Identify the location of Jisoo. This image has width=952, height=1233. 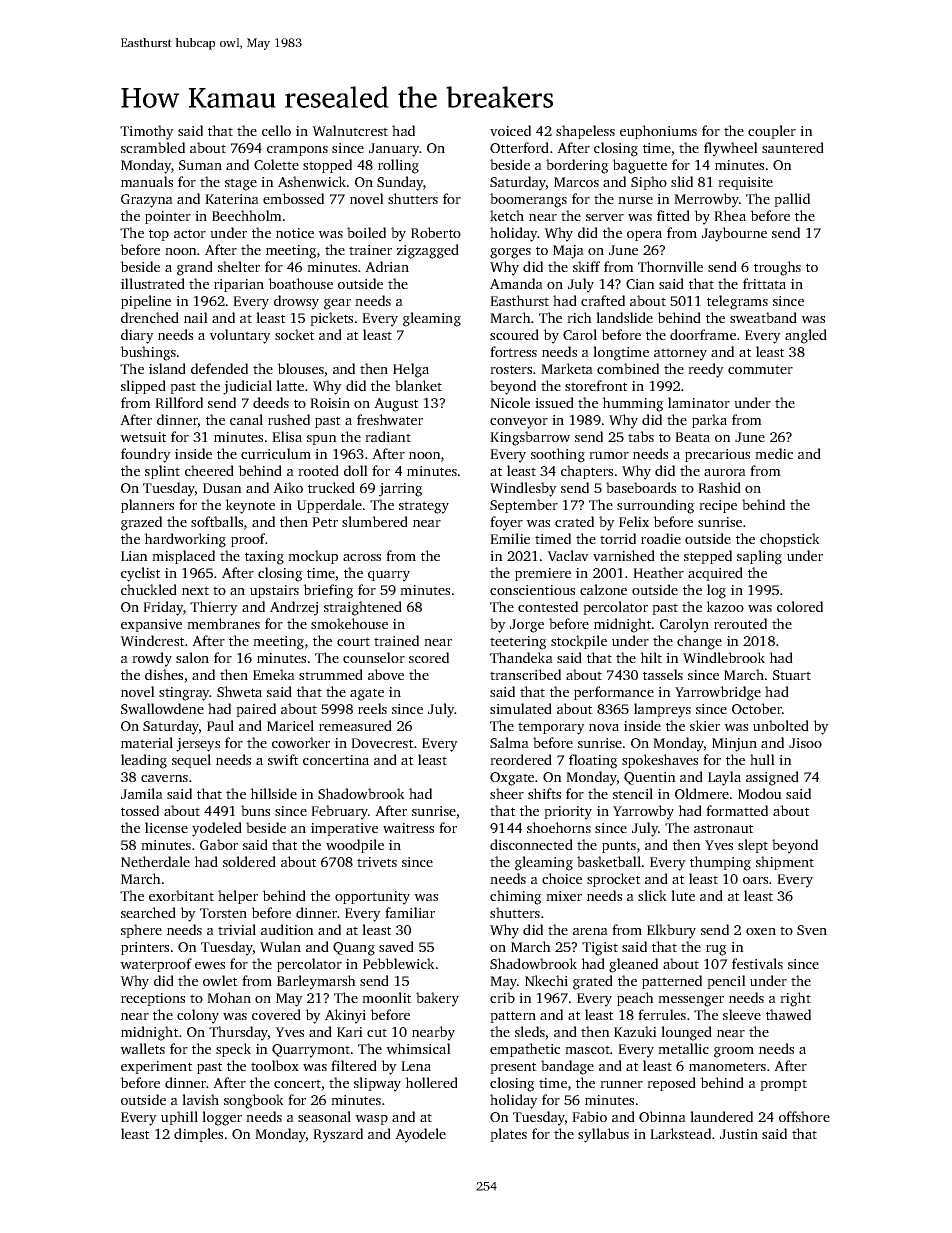
(805, 743).
